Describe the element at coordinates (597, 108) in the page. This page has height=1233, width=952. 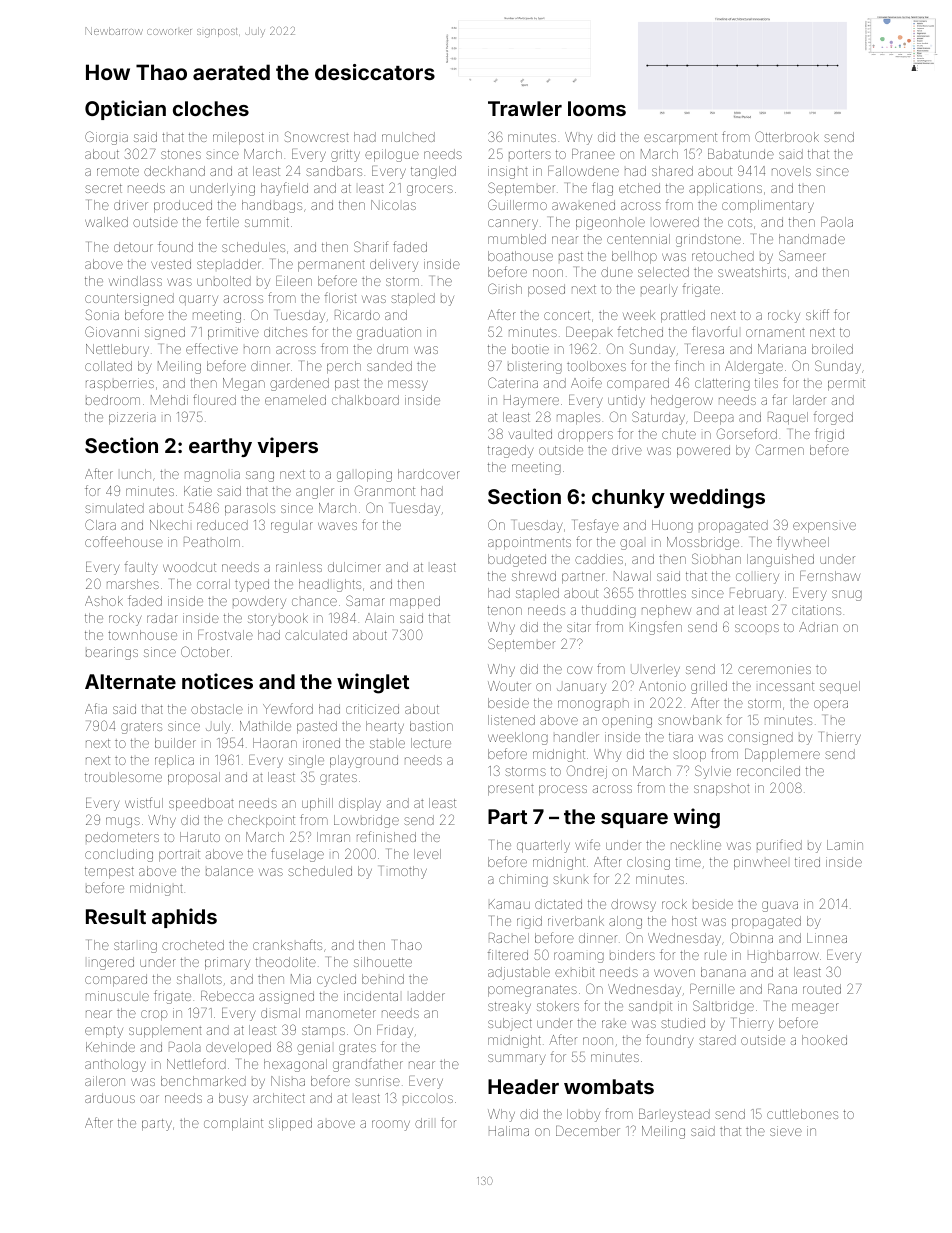
I see `looms` at that location.
